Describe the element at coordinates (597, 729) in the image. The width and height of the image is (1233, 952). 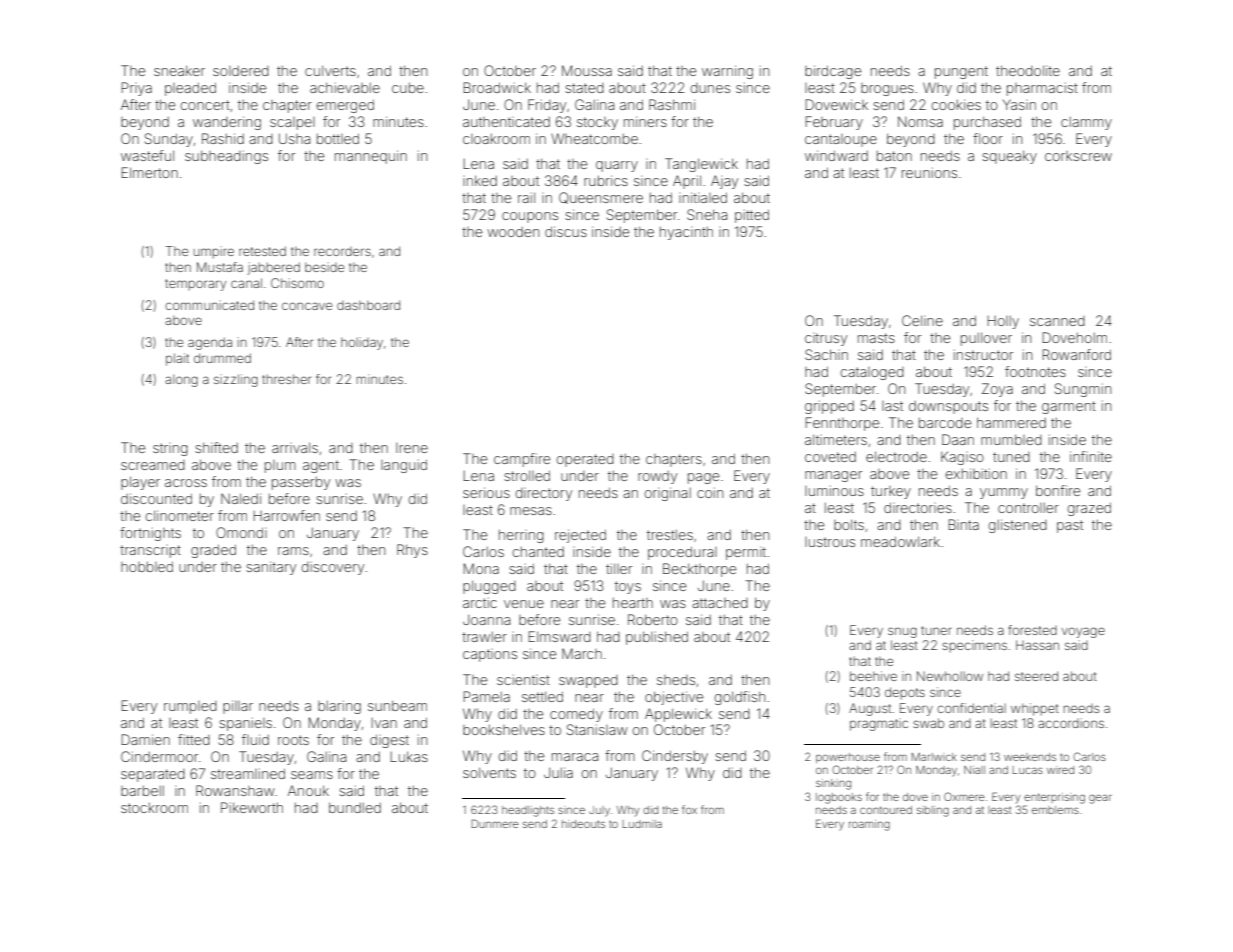
I see `Stanislaw` at that location.
